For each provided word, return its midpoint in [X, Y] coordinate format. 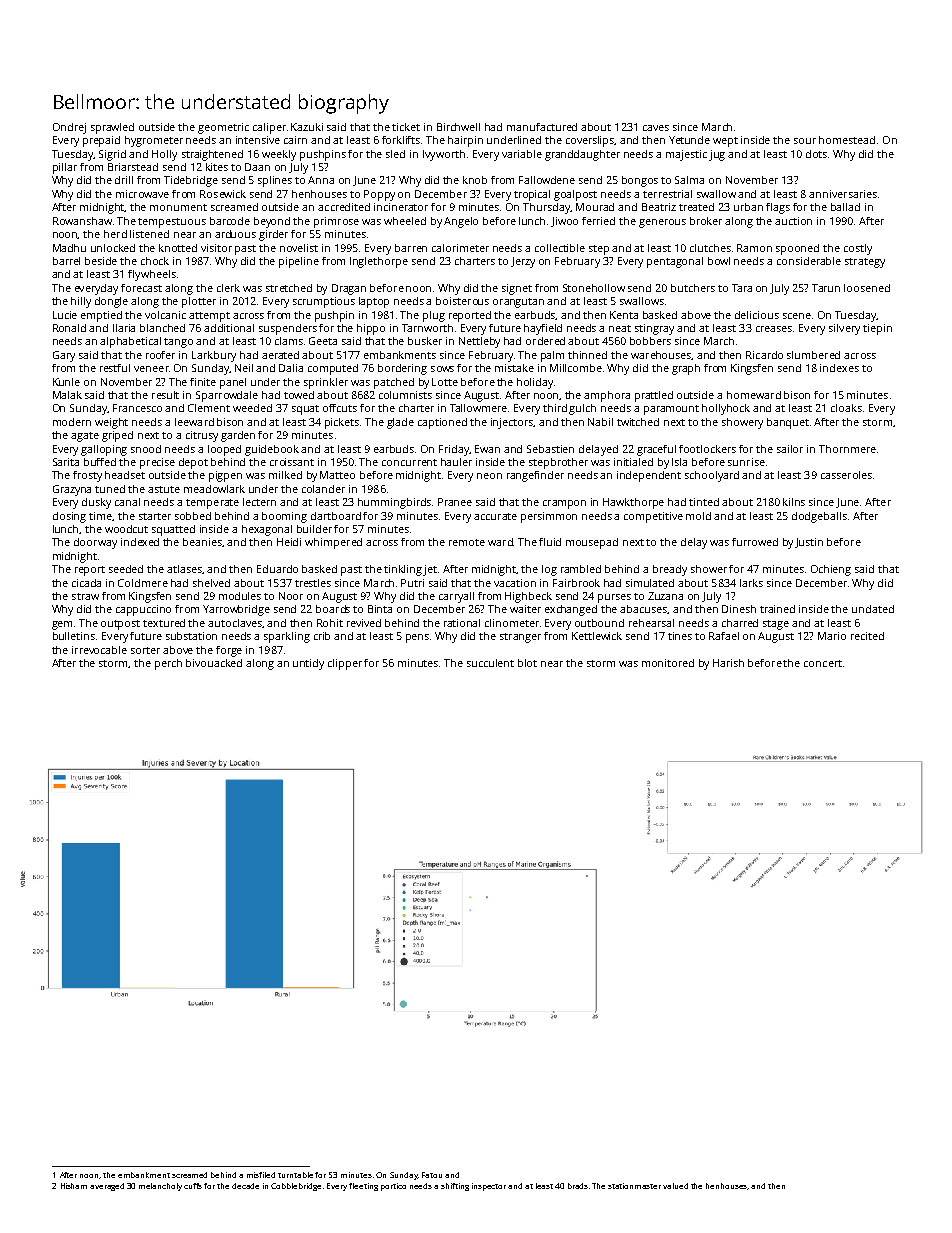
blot [527, 663]
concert [823, 663]
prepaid [101, 141]
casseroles [846, 475]
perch [168, 664]
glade [400, 423]
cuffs [193, 1186]
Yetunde [689, 140]
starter [155, 516]
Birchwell [458, 127]
